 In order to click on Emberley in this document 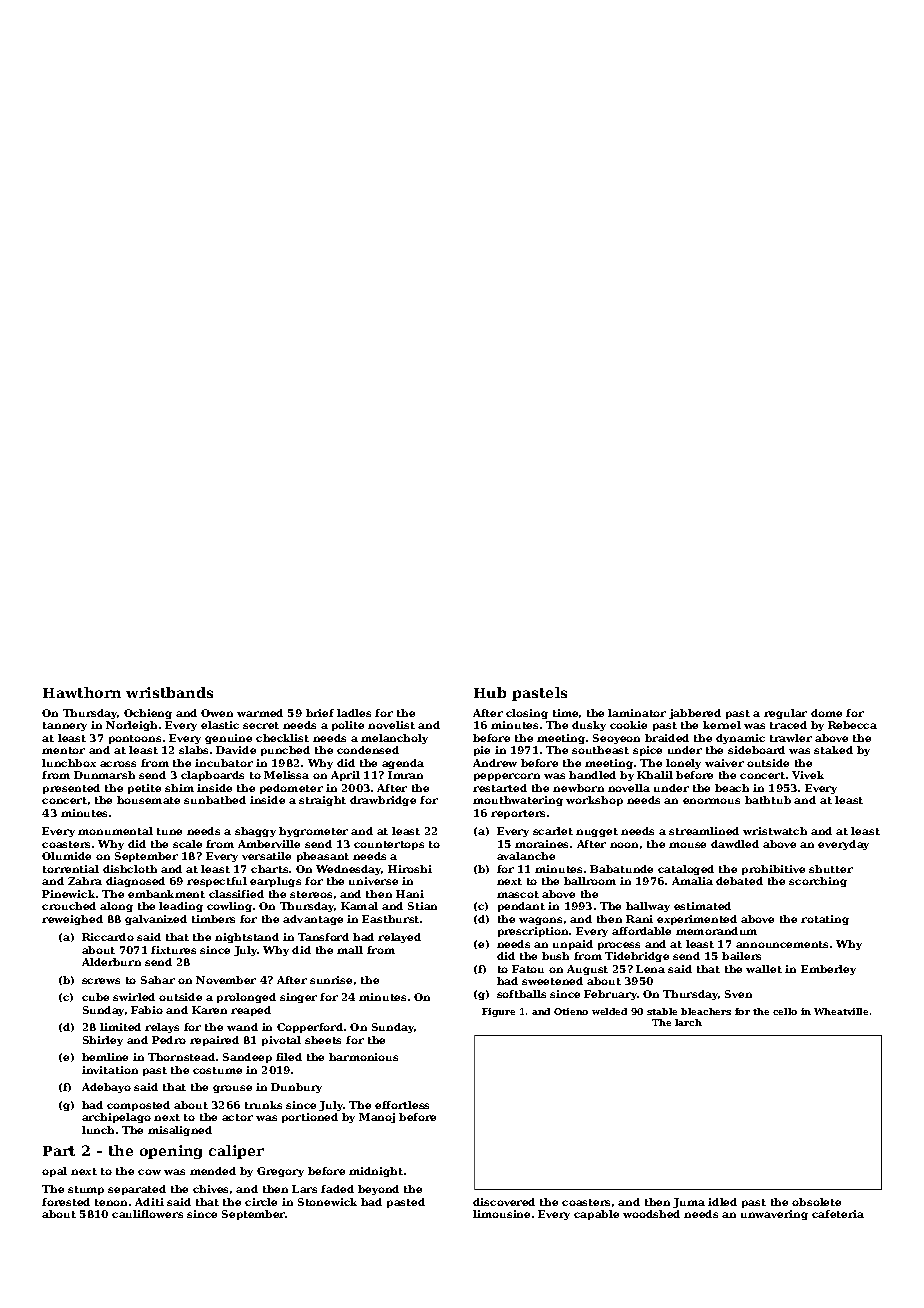, I will do `click(828, 970)`.
